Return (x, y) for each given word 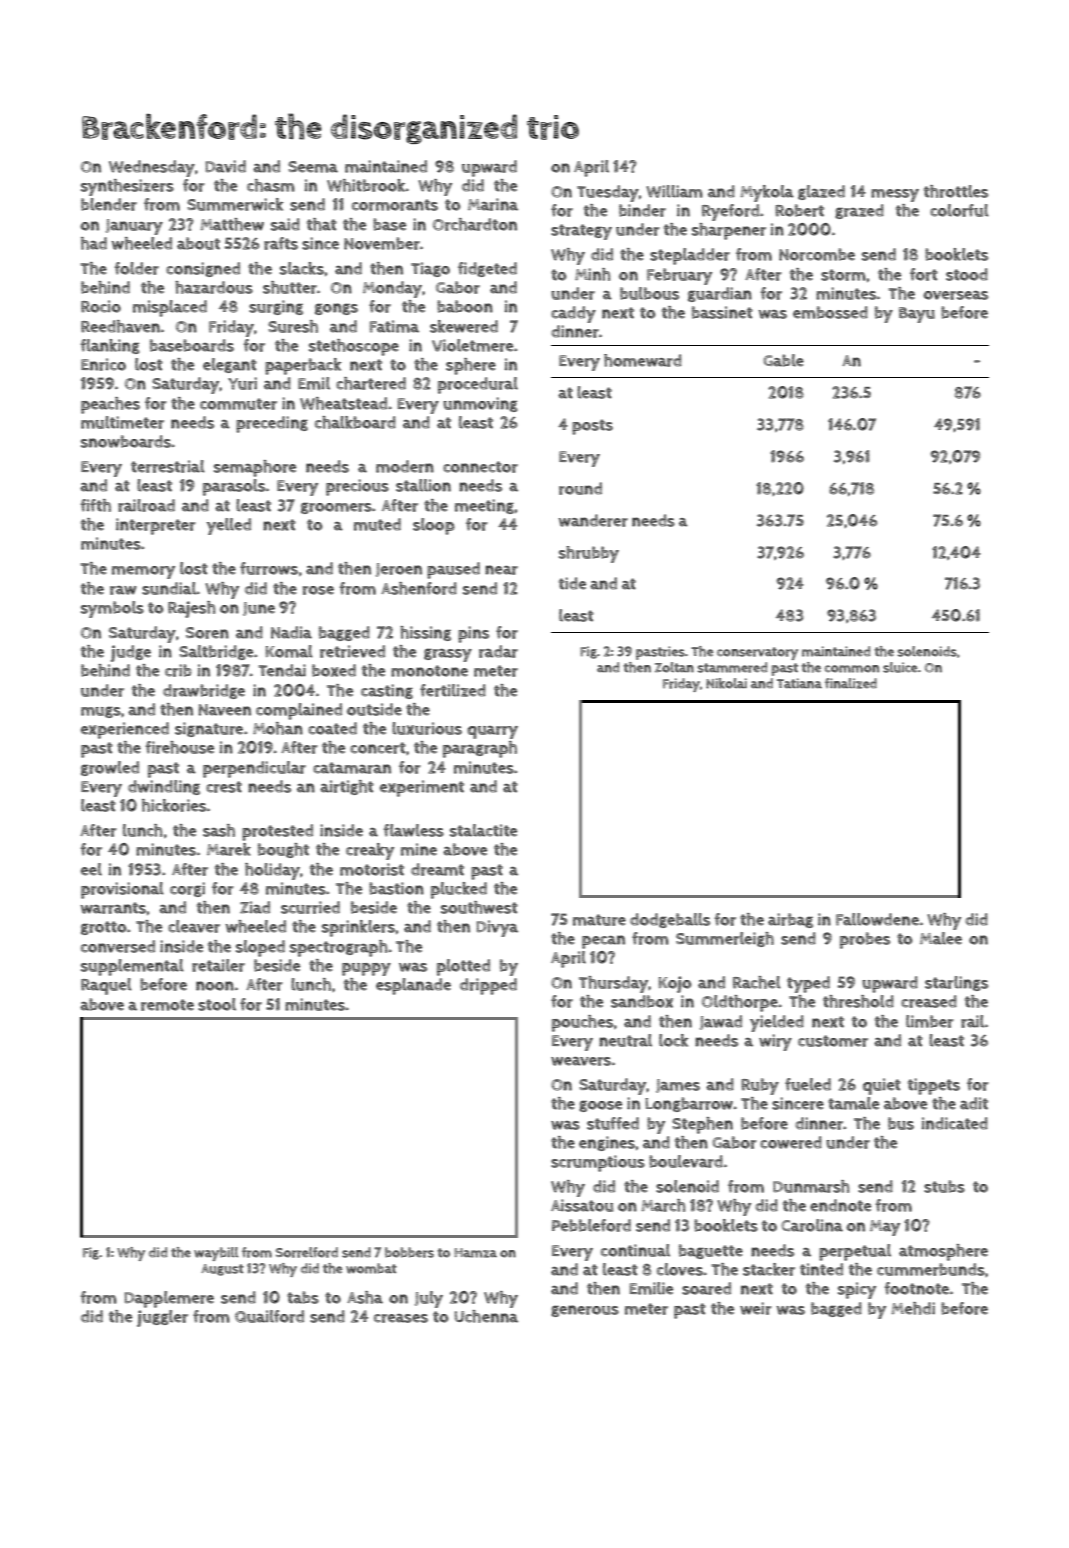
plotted (463, 967)
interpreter (156, 526)
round (580, 488)
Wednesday (152, 168)
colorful (959, 210)
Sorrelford (307, 1252)
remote (167, 1005)
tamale (853, 1103)
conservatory (757, 653)
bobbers (409, 1252)
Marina (493, 204)
